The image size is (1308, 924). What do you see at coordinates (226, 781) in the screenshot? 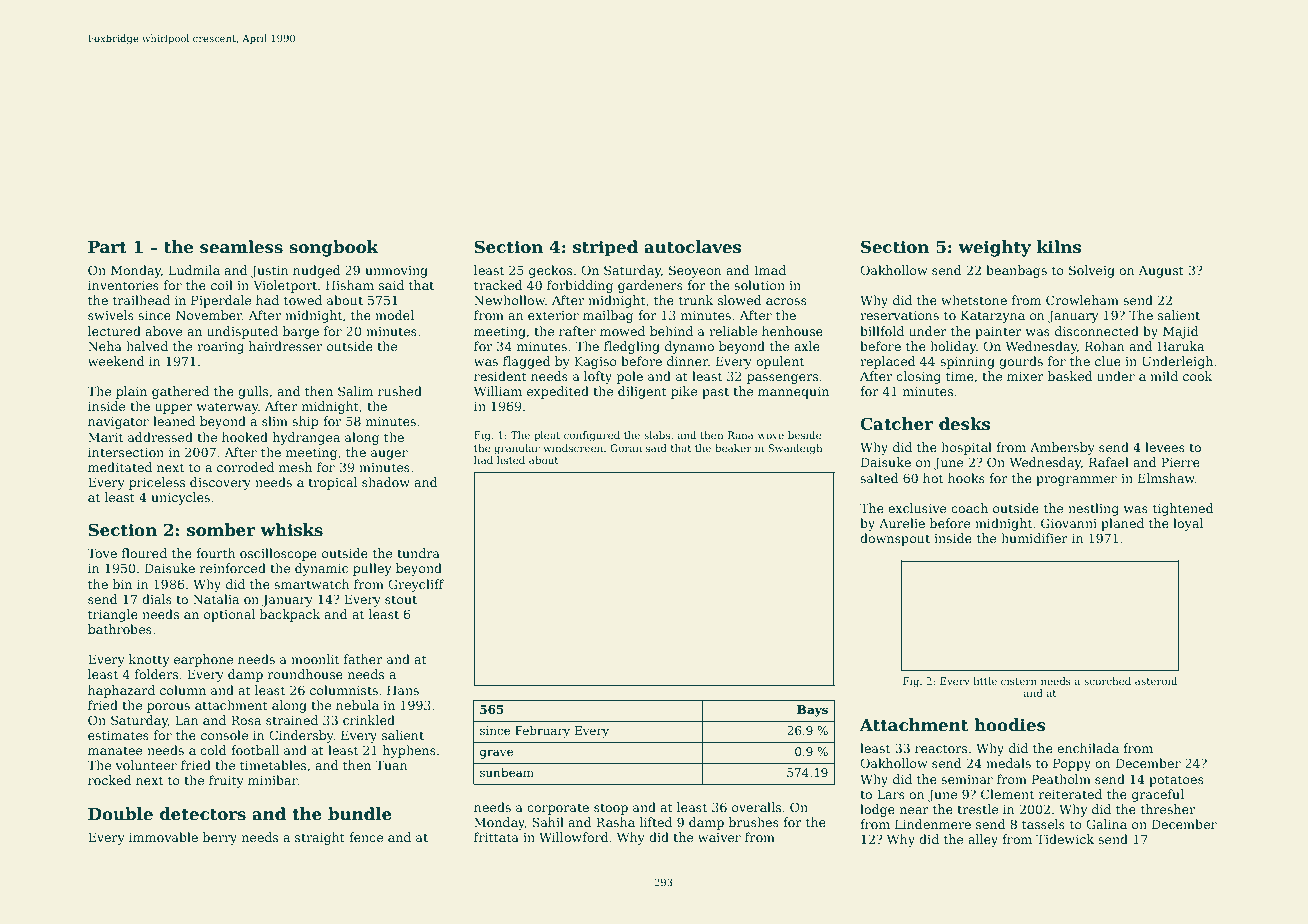
I see `fruity` at bounding box center [226, 781].
